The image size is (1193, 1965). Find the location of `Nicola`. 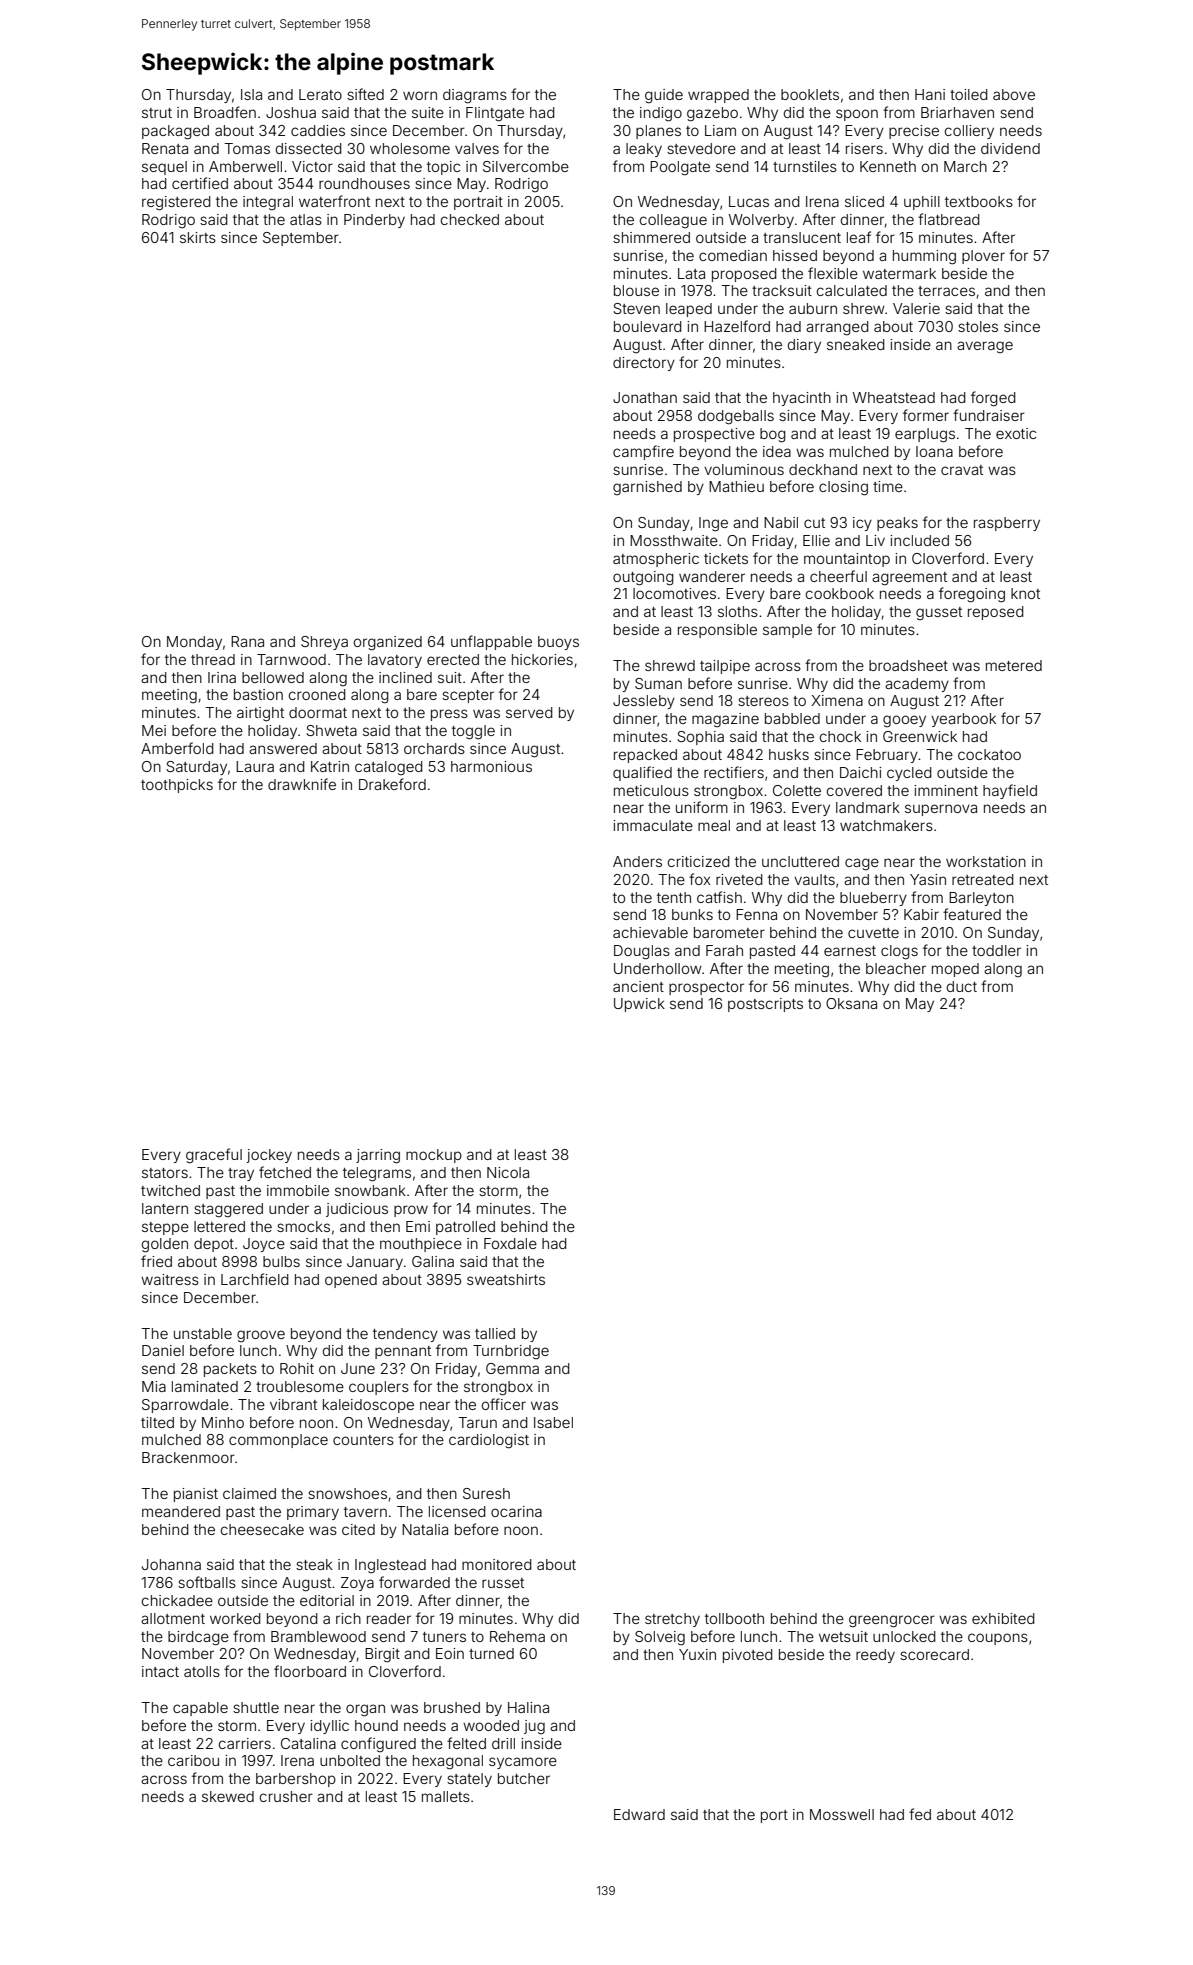

Nicola is located at coordinates (508, 1172).
